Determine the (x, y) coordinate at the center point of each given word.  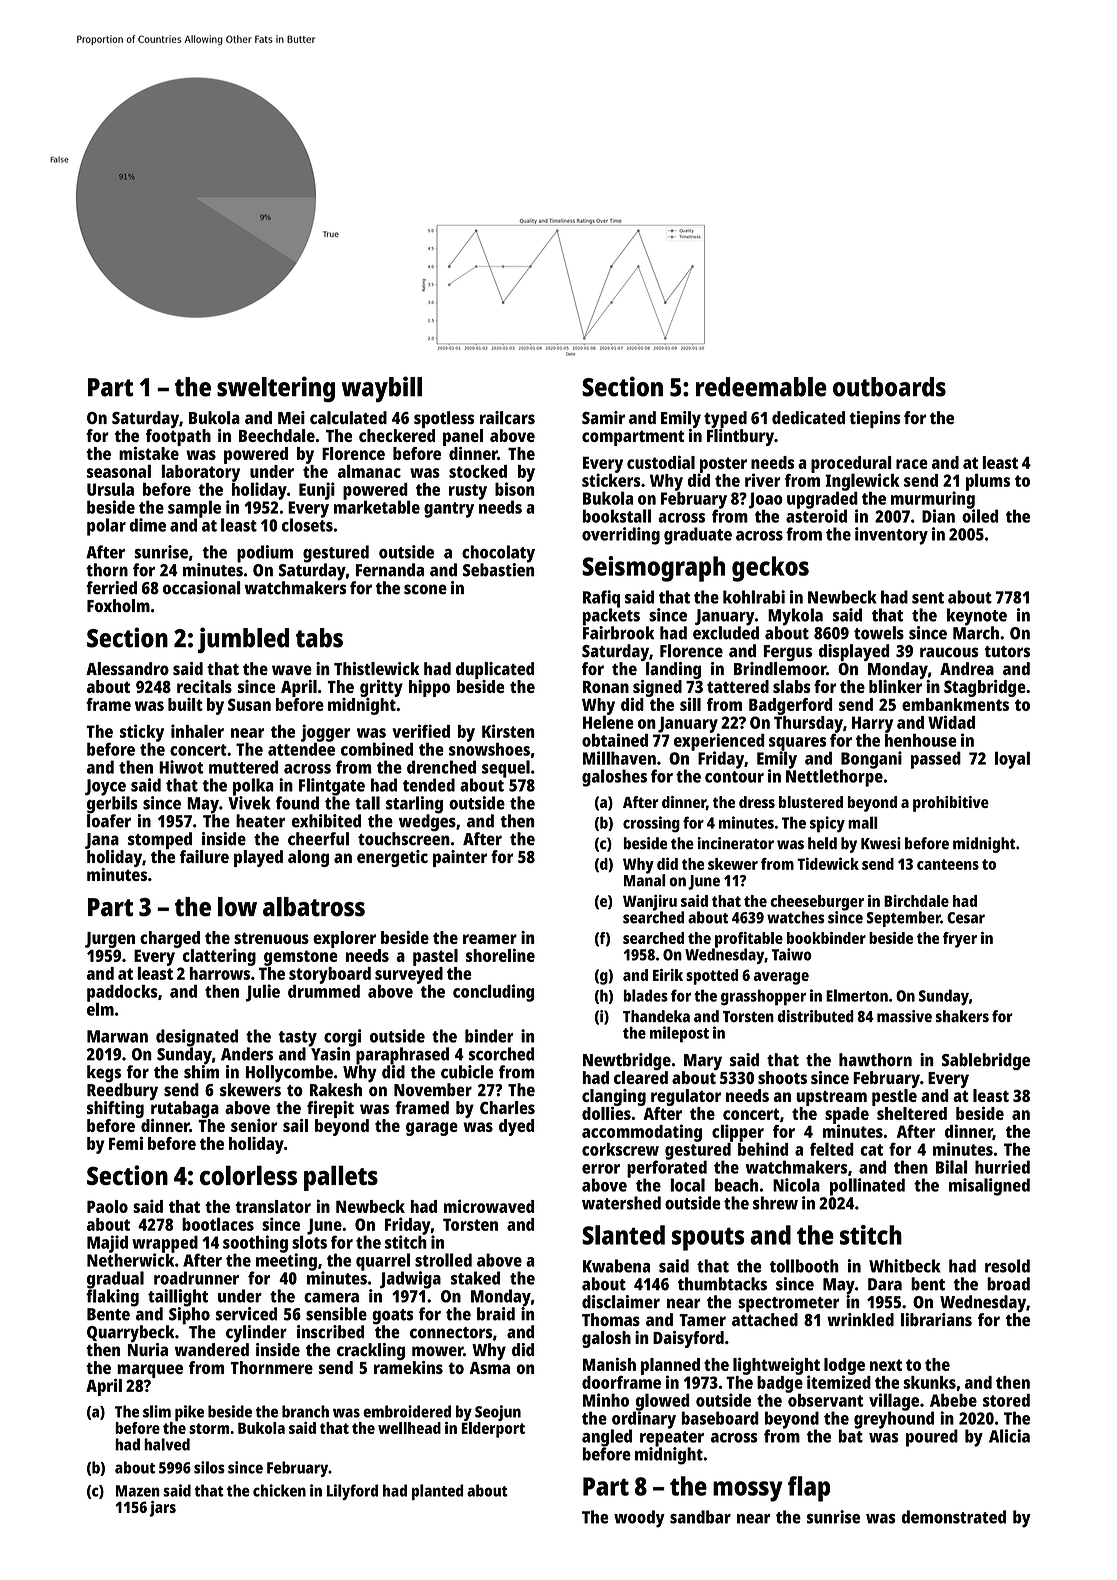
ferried (111, 588)
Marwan (117, 1036)
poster (723, 465)
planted (437, 1492)
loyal (1012, 760)
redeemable (761, 387)
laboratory (200, 473)
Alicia (1009, 1436)
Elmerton (857, 995)
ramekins (408, 1367)
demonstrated (953, 1517)
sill (690, 704)
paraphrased (402, 1056)
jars (162, 1509)
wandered (212, 1349)
